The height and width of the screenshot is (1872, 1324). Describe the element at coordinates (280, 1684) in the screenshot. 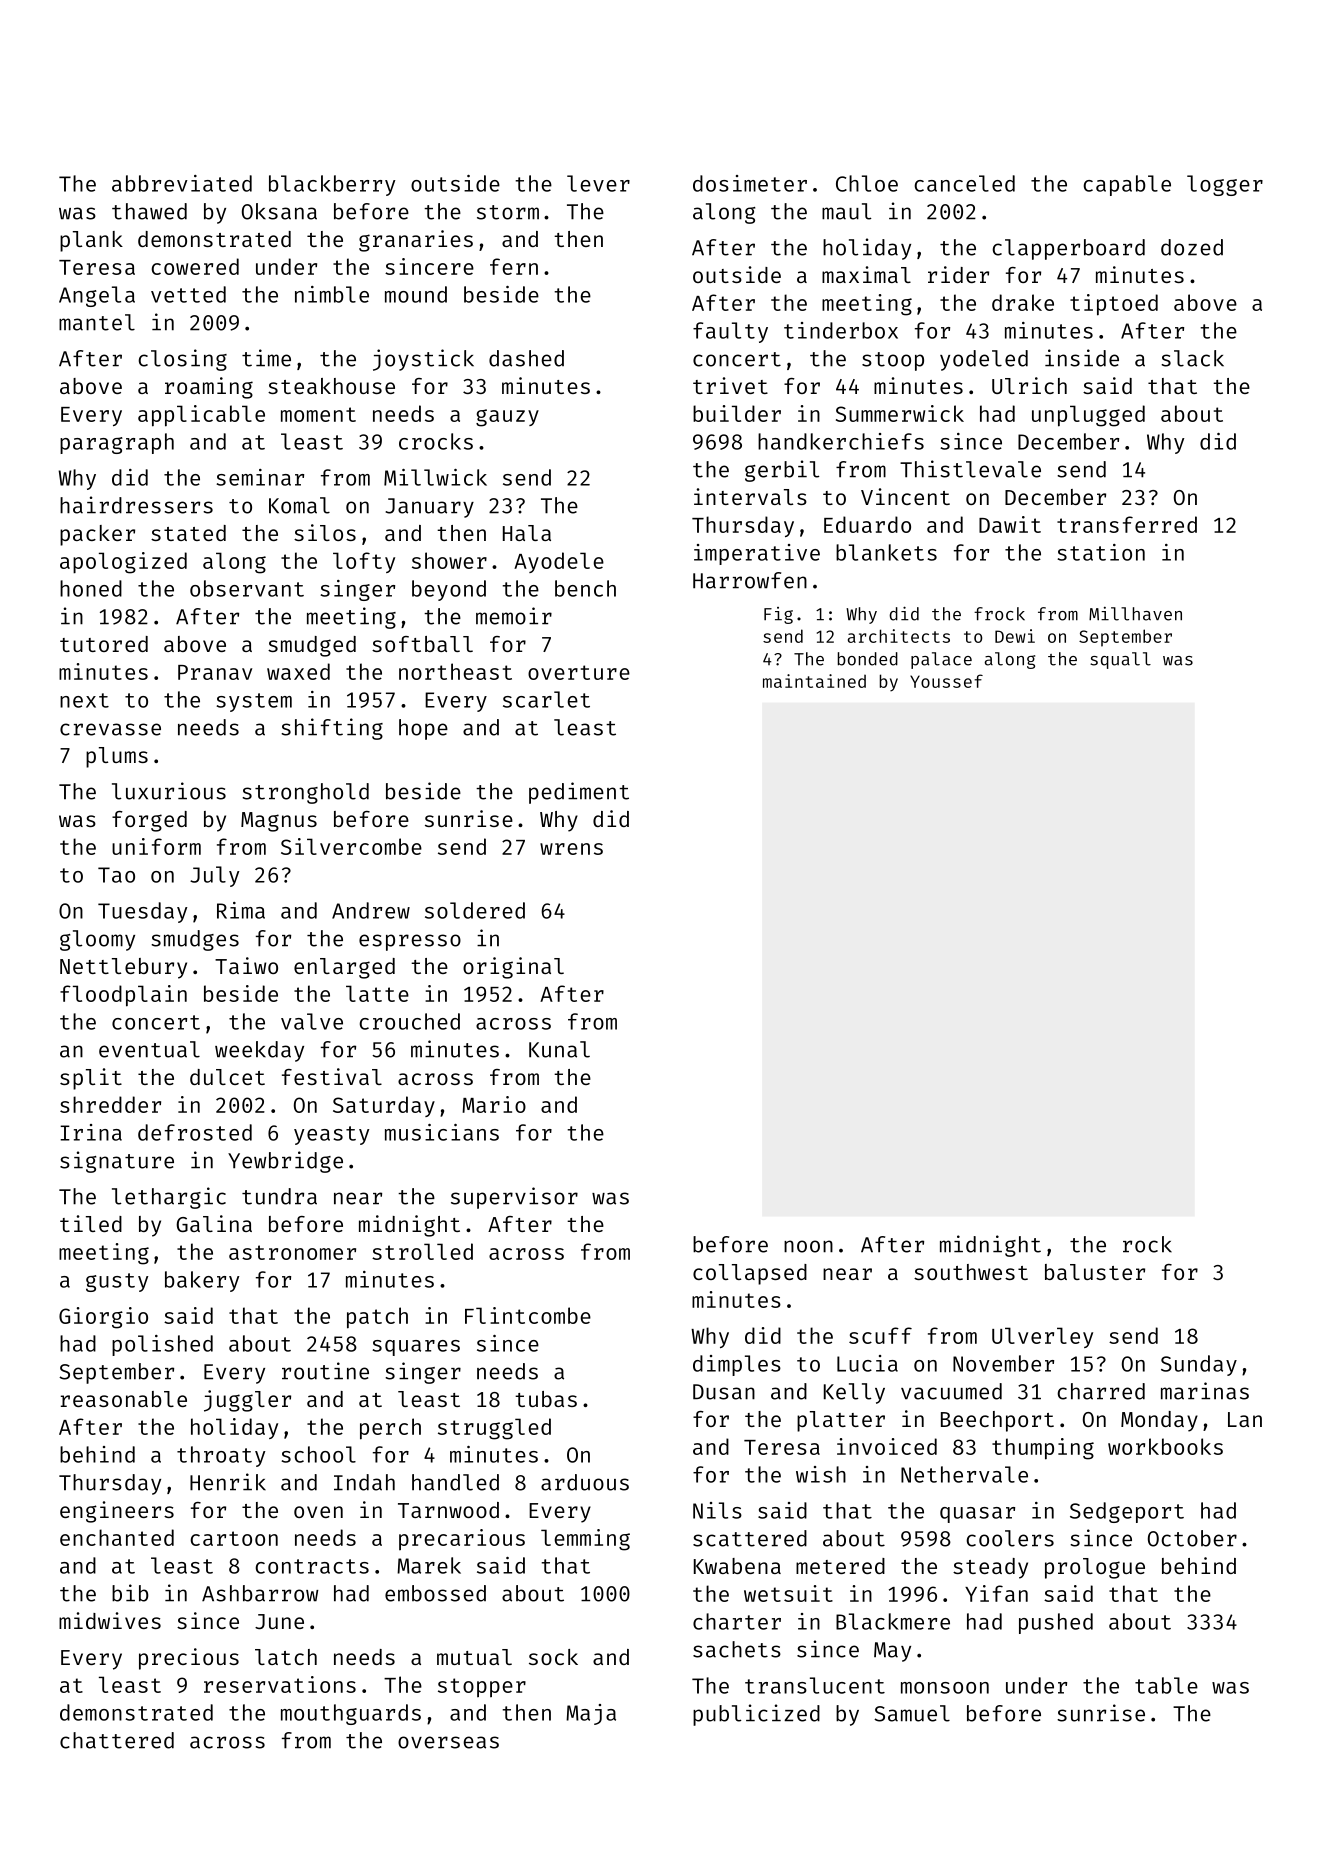

I see `reservations` at that location.
